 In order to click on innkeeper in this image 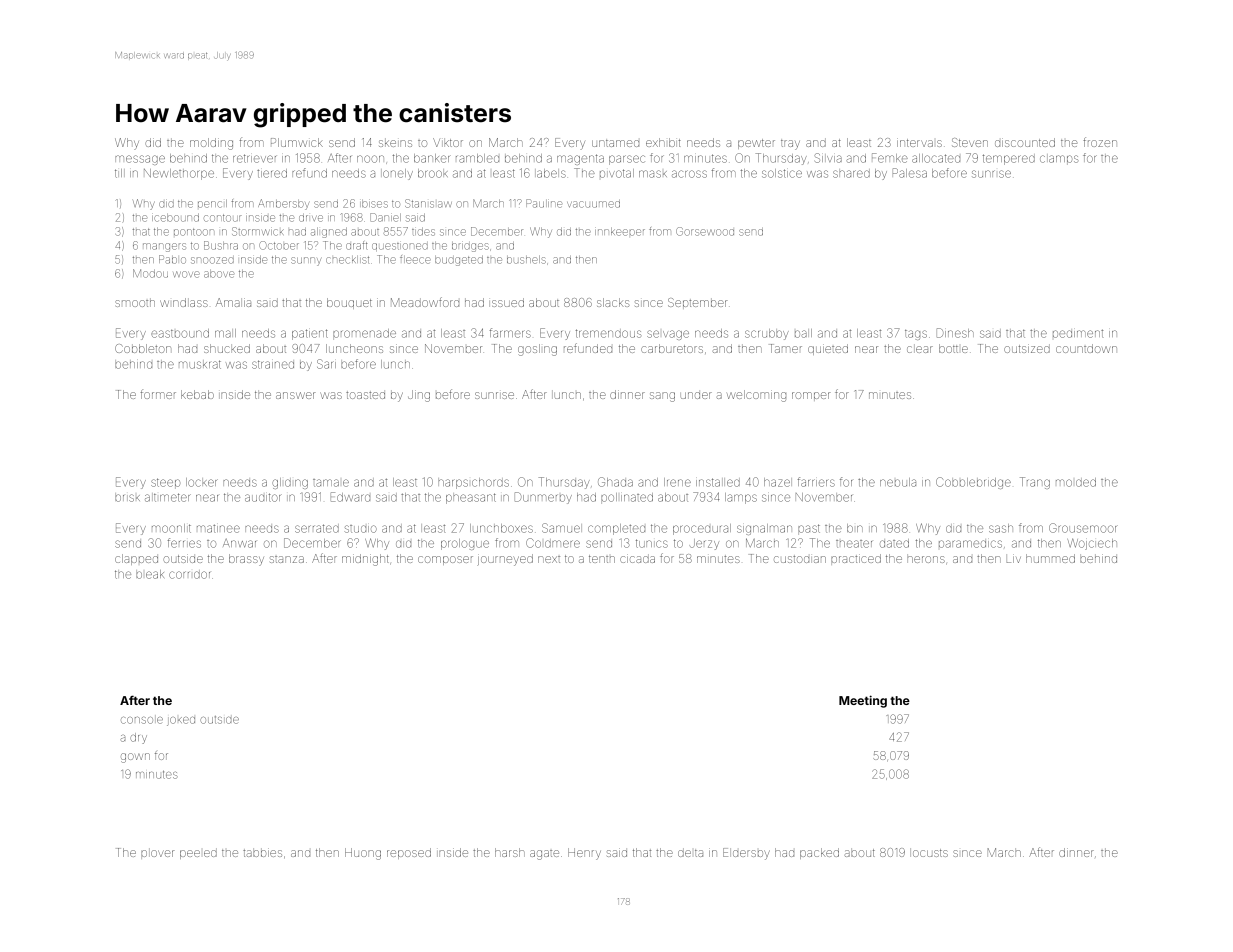, I will do `click(620, 232)`.
